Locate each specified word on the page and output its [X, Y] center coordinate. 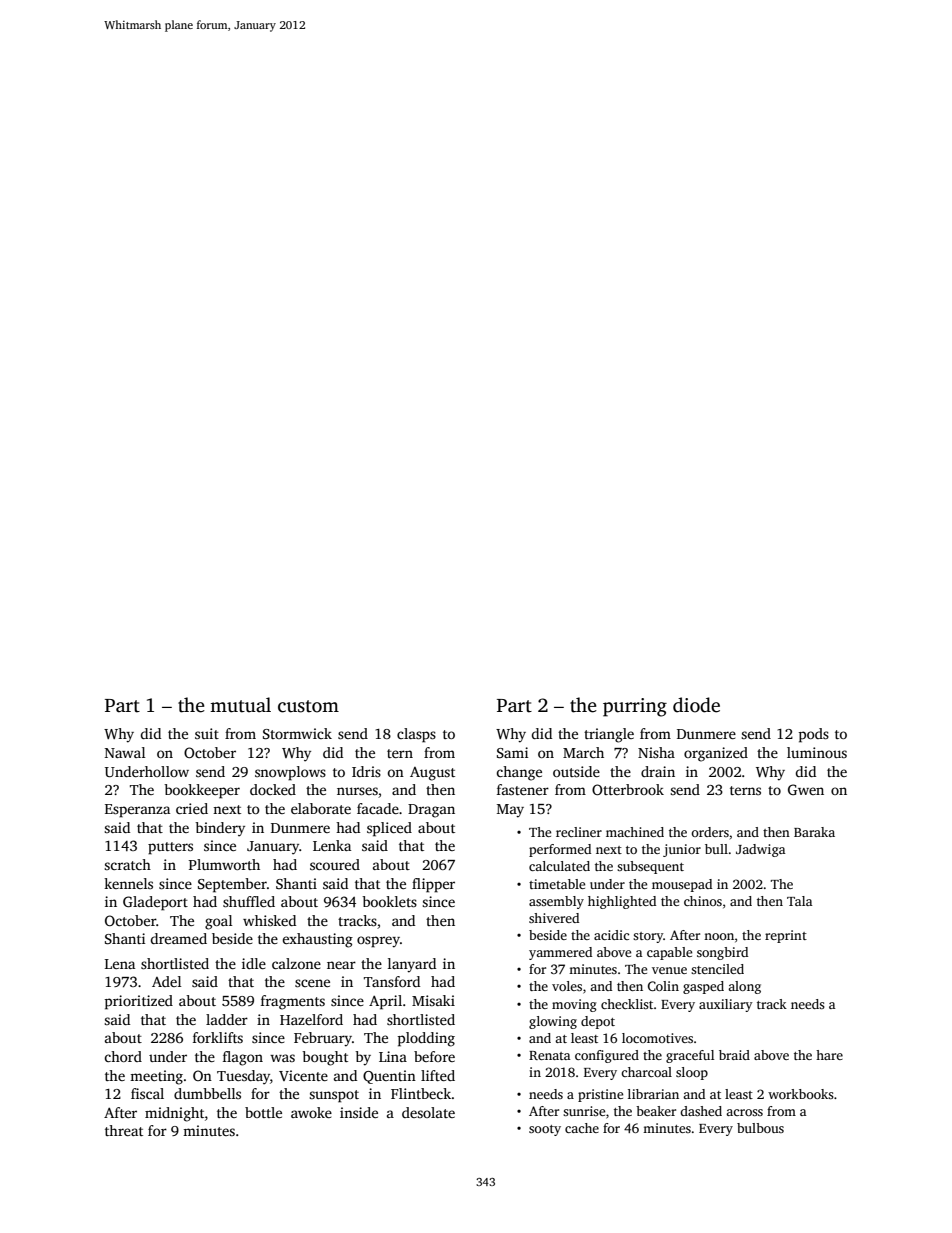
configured [607, 1056]
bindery [220, 829]
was [282, 1058]
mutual [240, 705]
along [744, 987]
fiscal [147, 1093]
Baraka [814, 832]
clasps [416, 735]
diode [696, 705]
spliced [389, 829]
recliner [579, 832]
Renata [550, 1055]
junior [682, 850]
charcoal [646, 1072]
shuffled [249, 901]
